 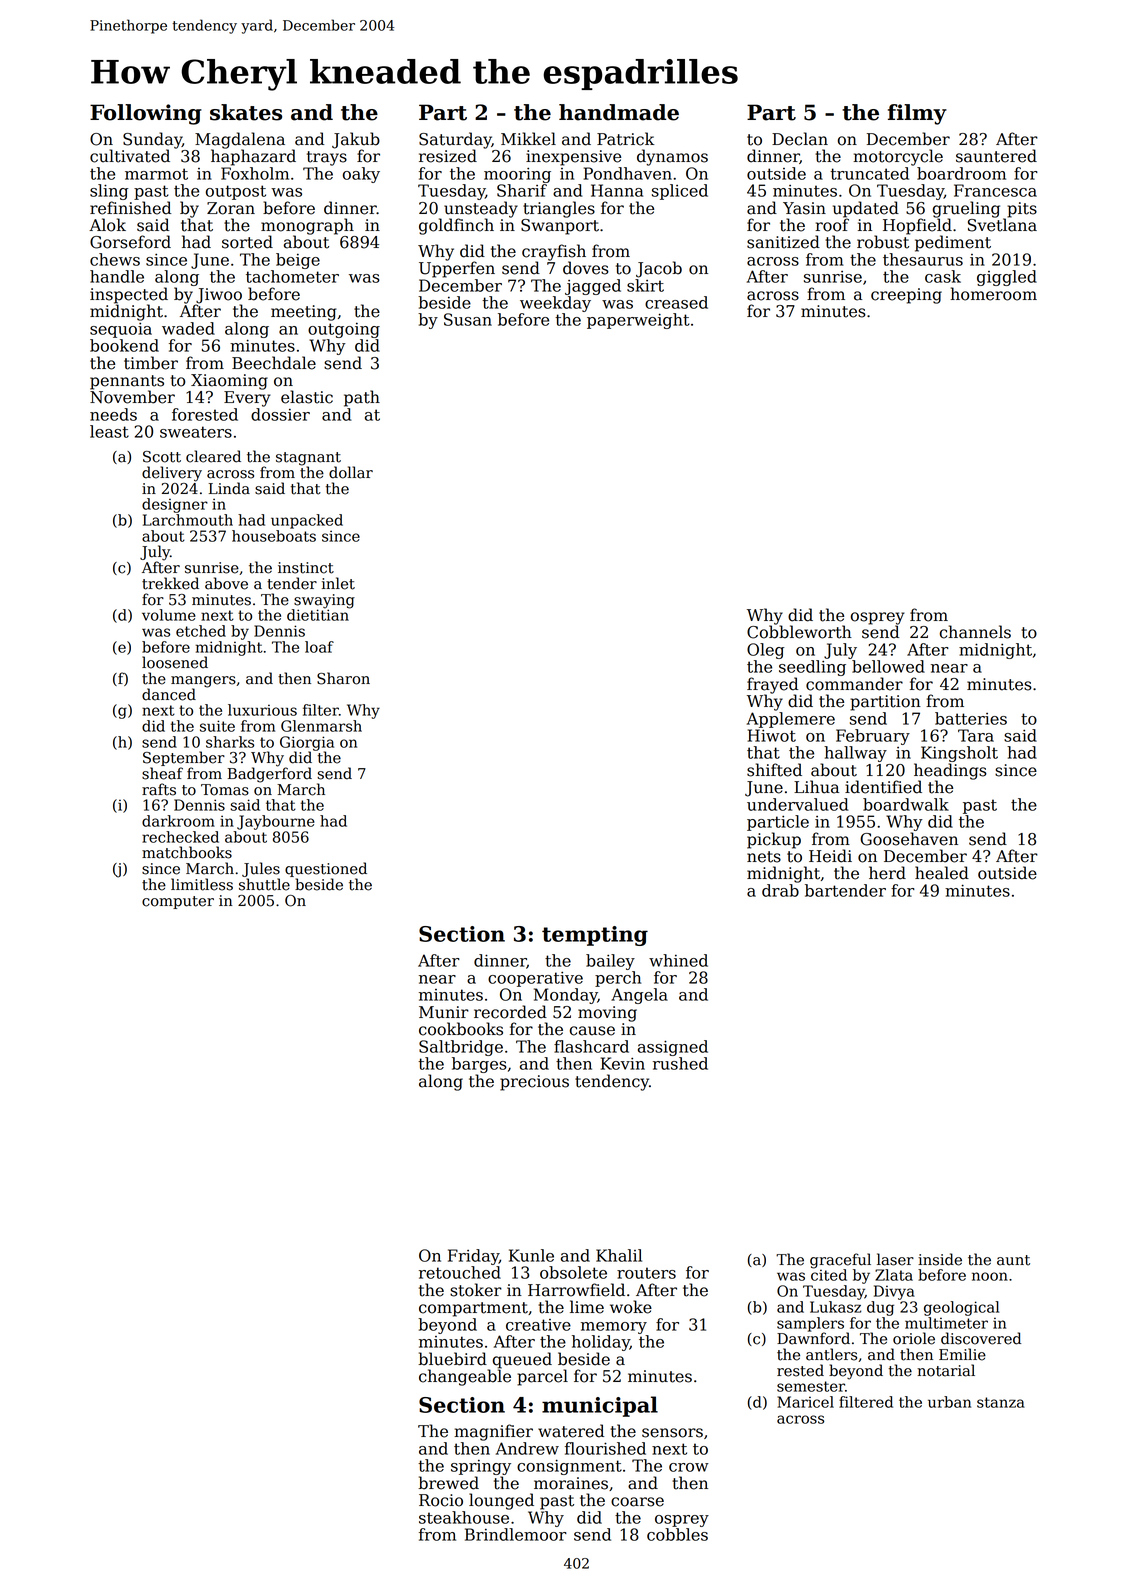 What do you see at coordinates (201, 631) in the image?
I see `etched` at bounding box center [201, 631].
